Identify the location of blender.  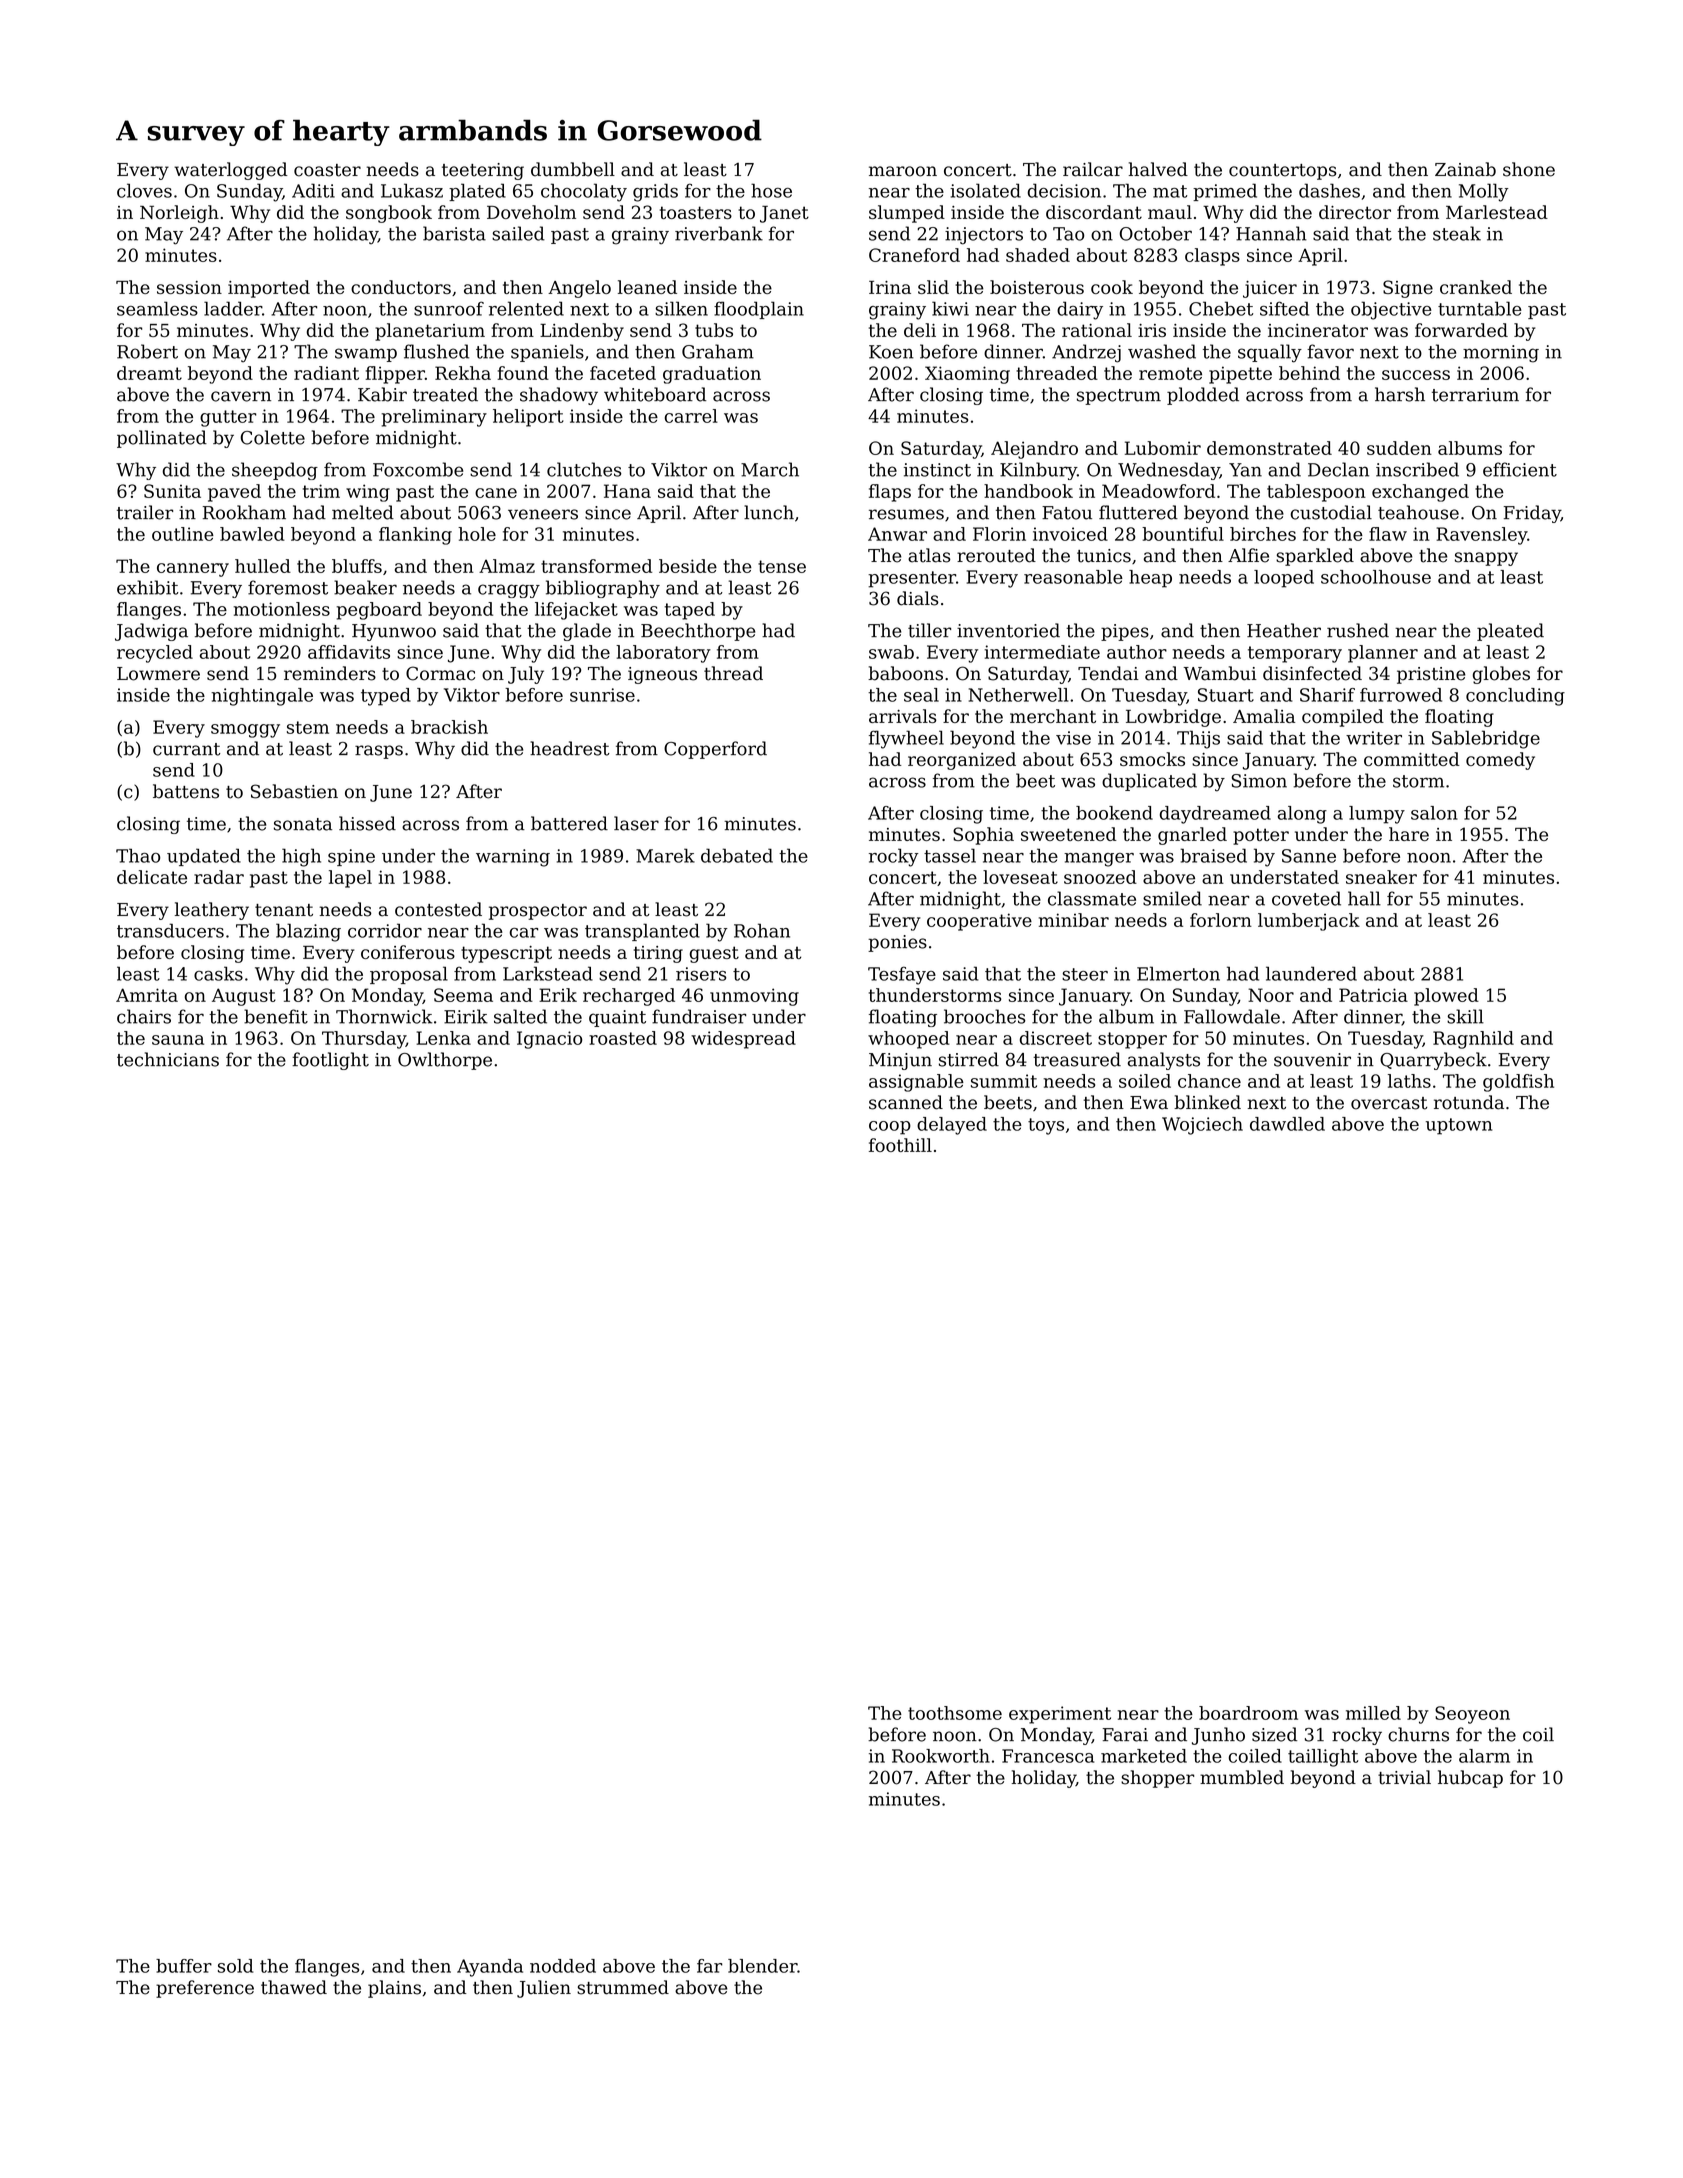
(762, 1966).
